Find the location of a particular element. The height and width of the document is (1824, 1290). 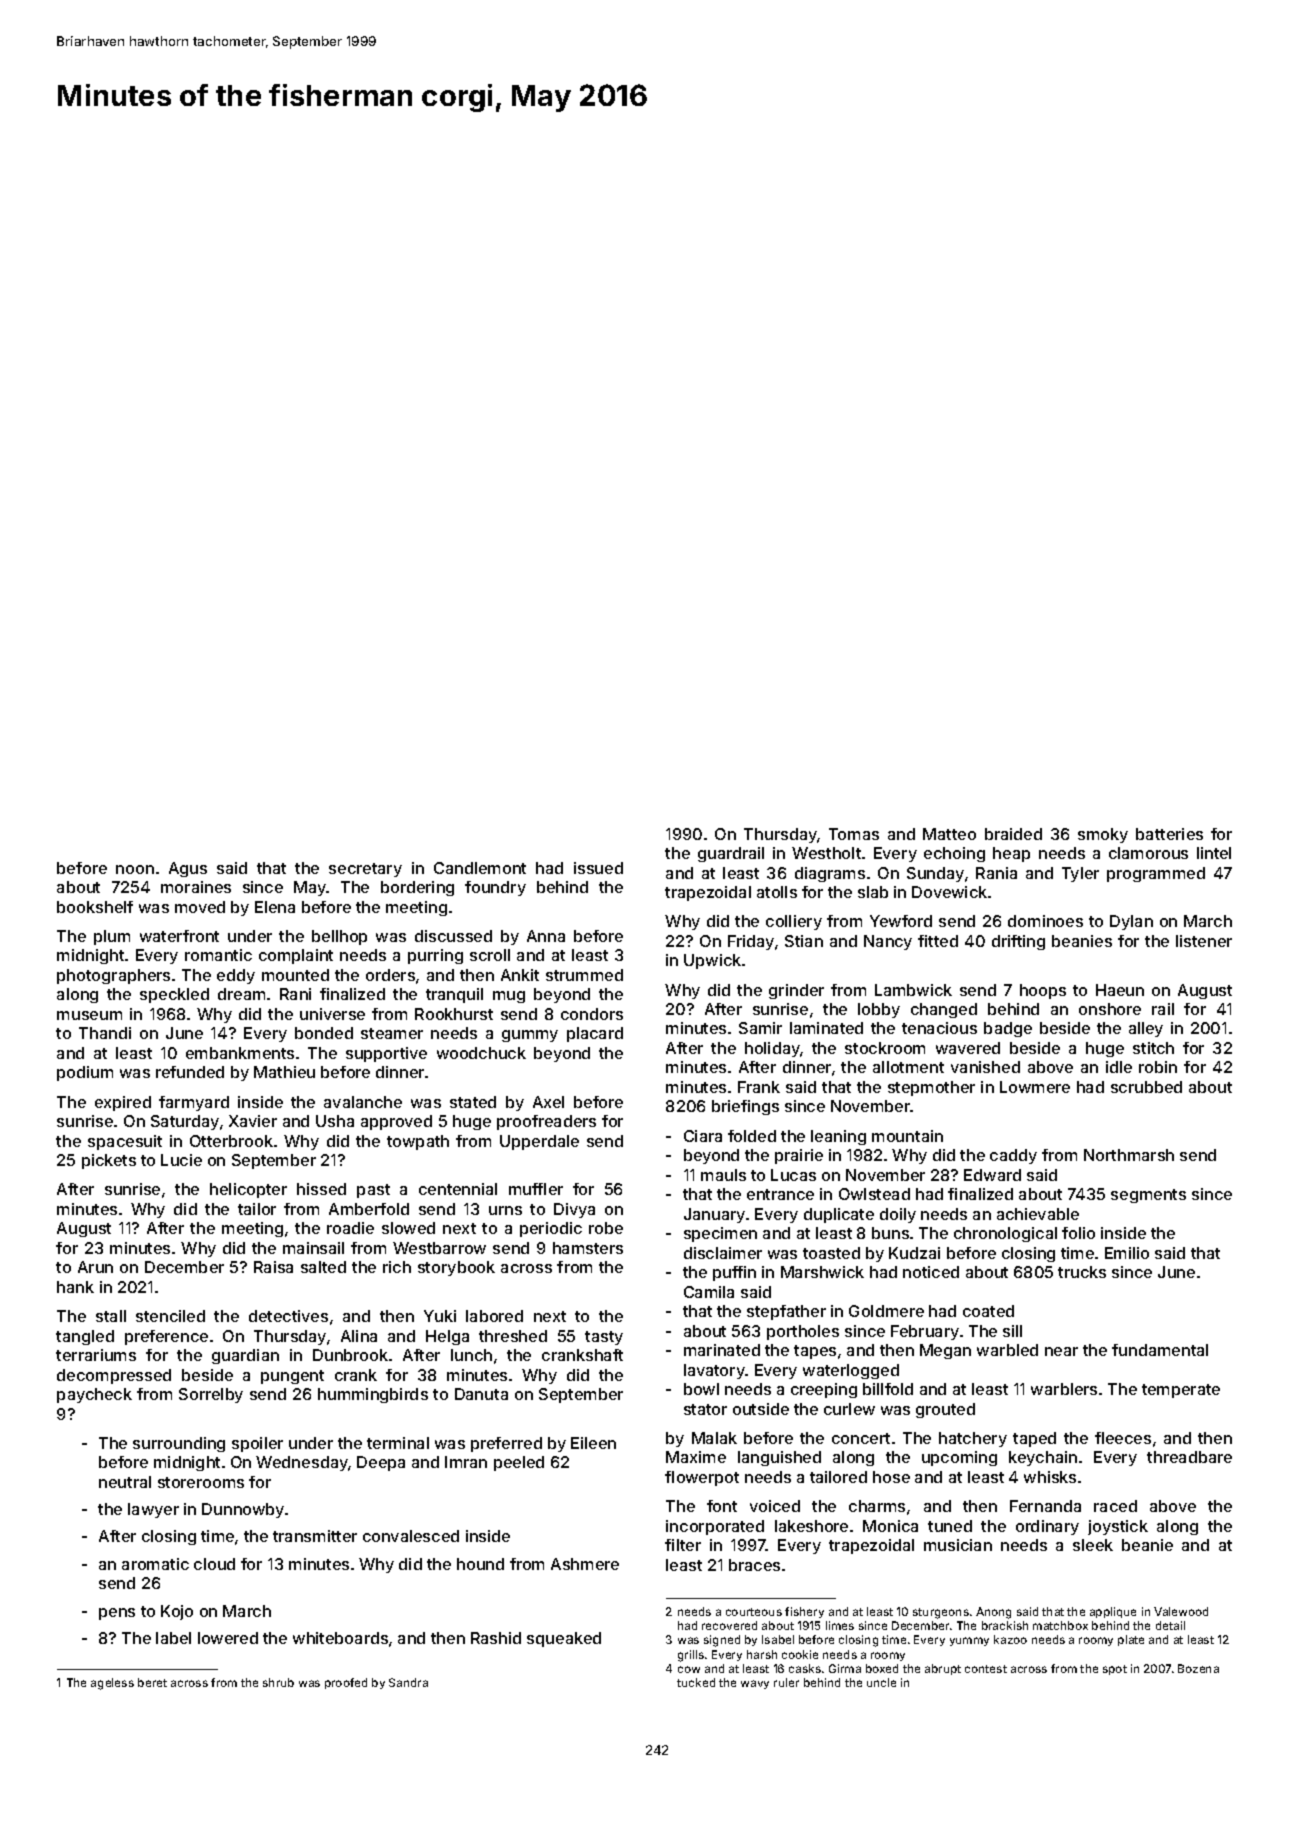

tasty is located at coordinates (604, 1338).
